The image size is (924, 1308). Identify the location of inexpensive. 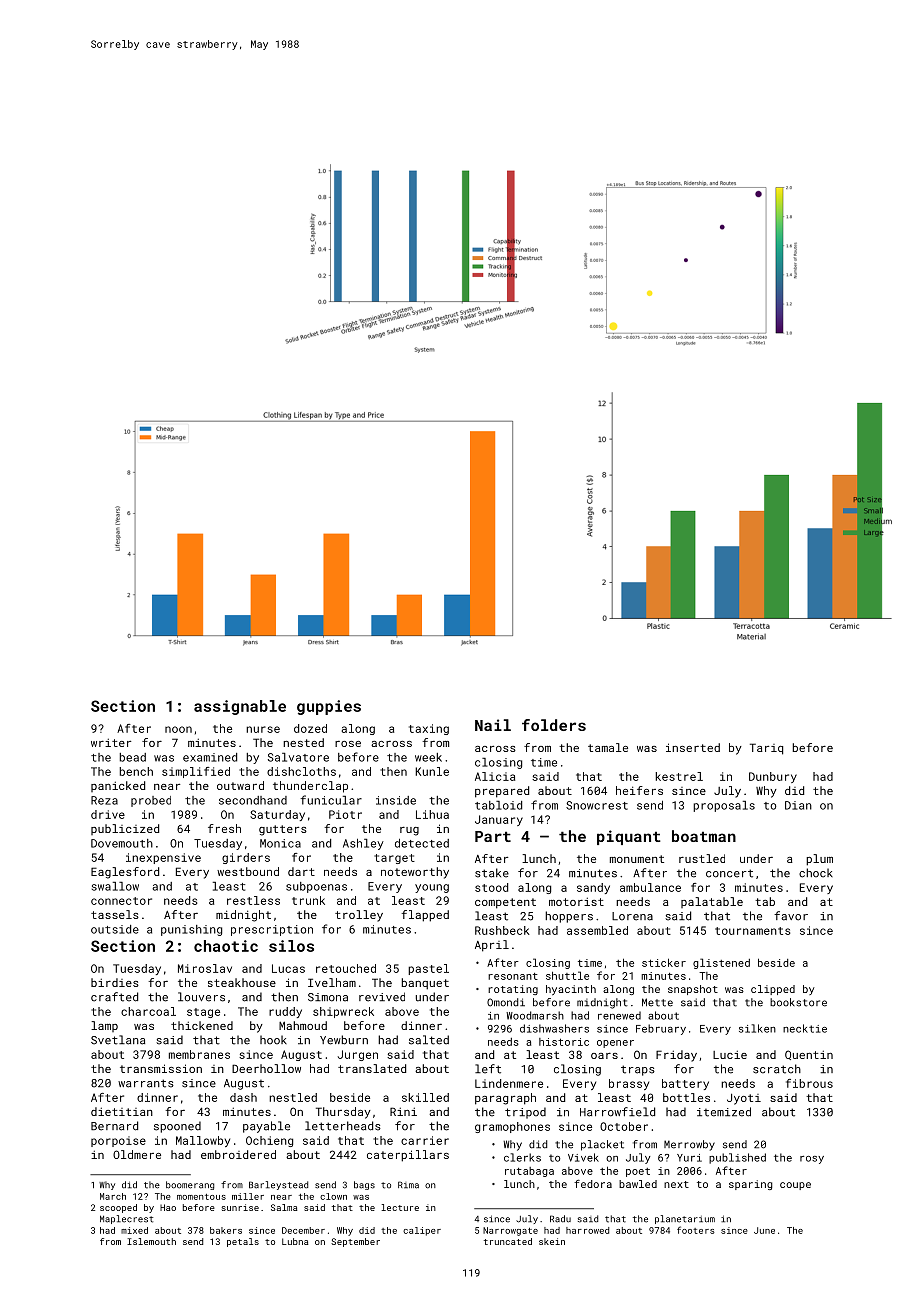
(163, 858).
